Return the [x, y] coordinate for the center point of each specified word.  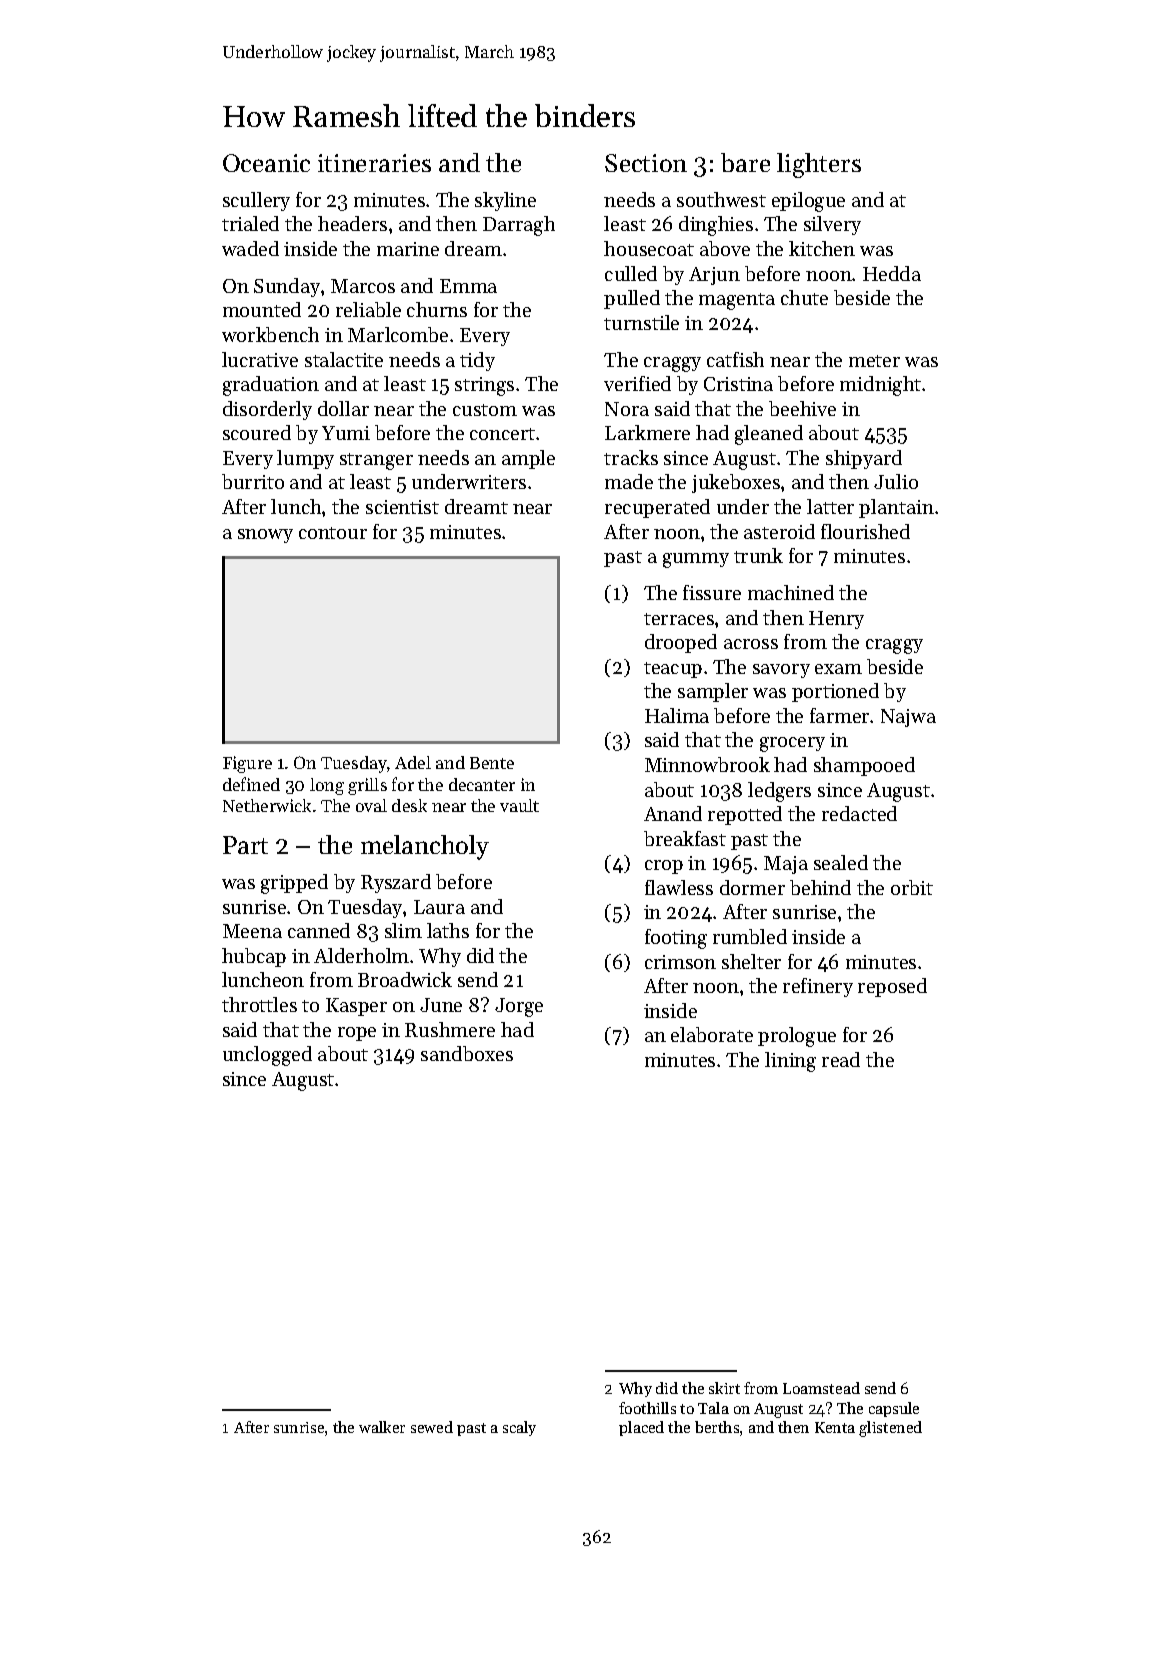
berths [717, 1427]
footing [676, 939]
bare [745, 162]
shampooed [864, 766]
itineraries [374, 163]
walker [382, 1427]
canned [319, 930]
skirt [724, 1388]
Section [646, 163]
